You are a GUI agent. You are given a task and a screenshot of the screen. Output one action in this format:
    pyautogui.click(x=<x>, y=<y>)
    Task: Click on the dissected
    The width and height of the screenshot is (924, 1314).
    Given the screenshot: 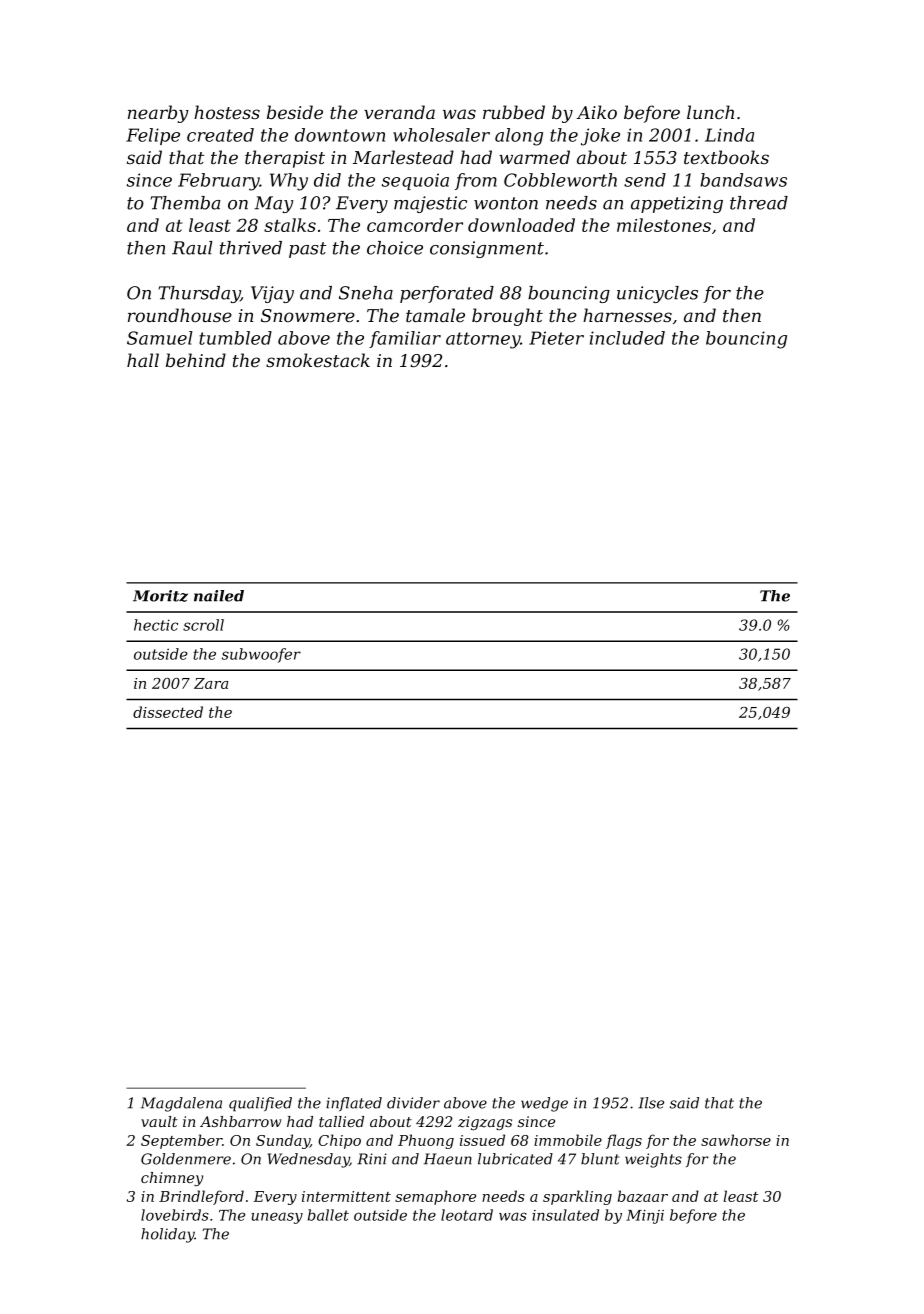 What is the action you would take?
    pyautogui.click(x=168, y=712)
